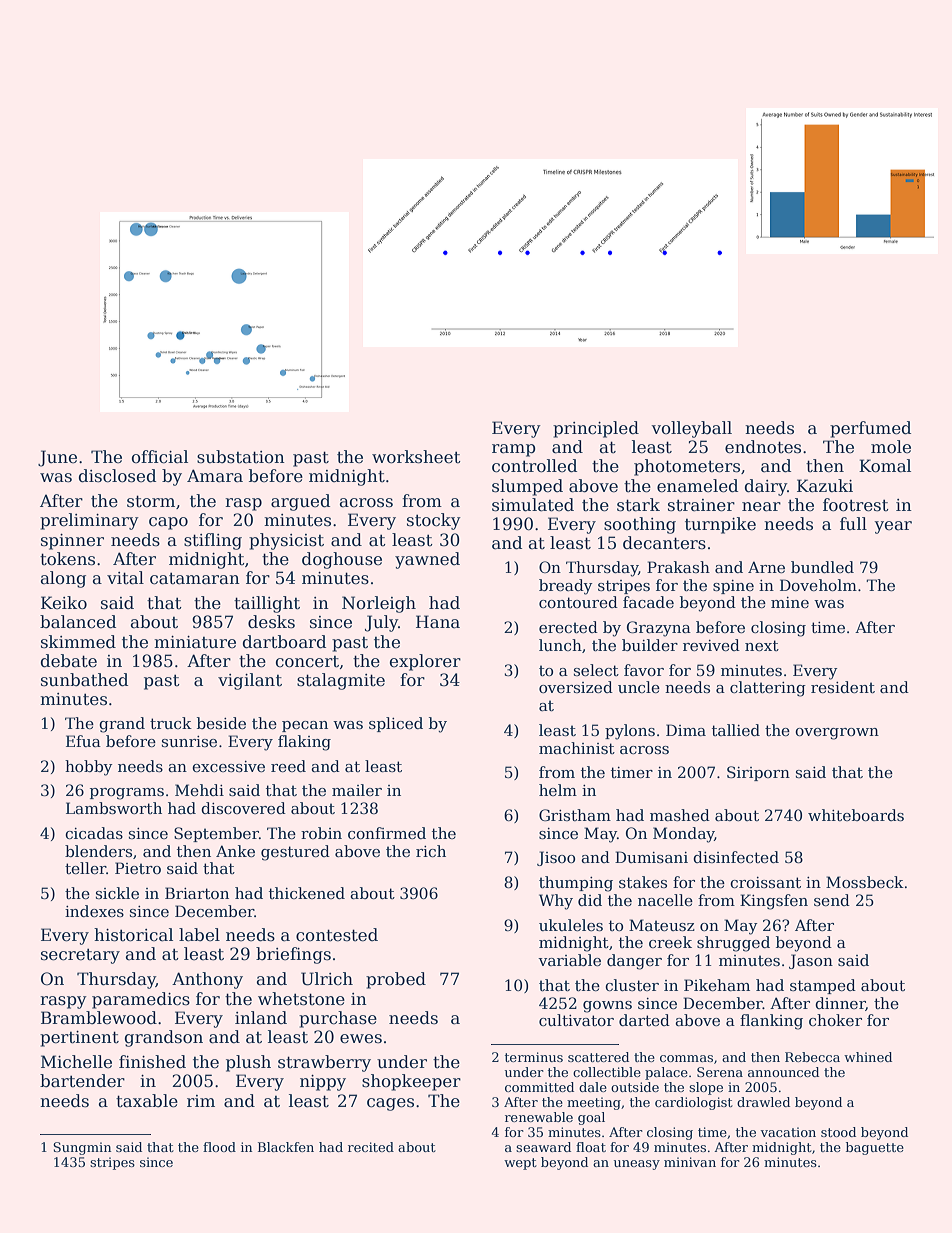  I want to click on wept, so click(520, 1164).
